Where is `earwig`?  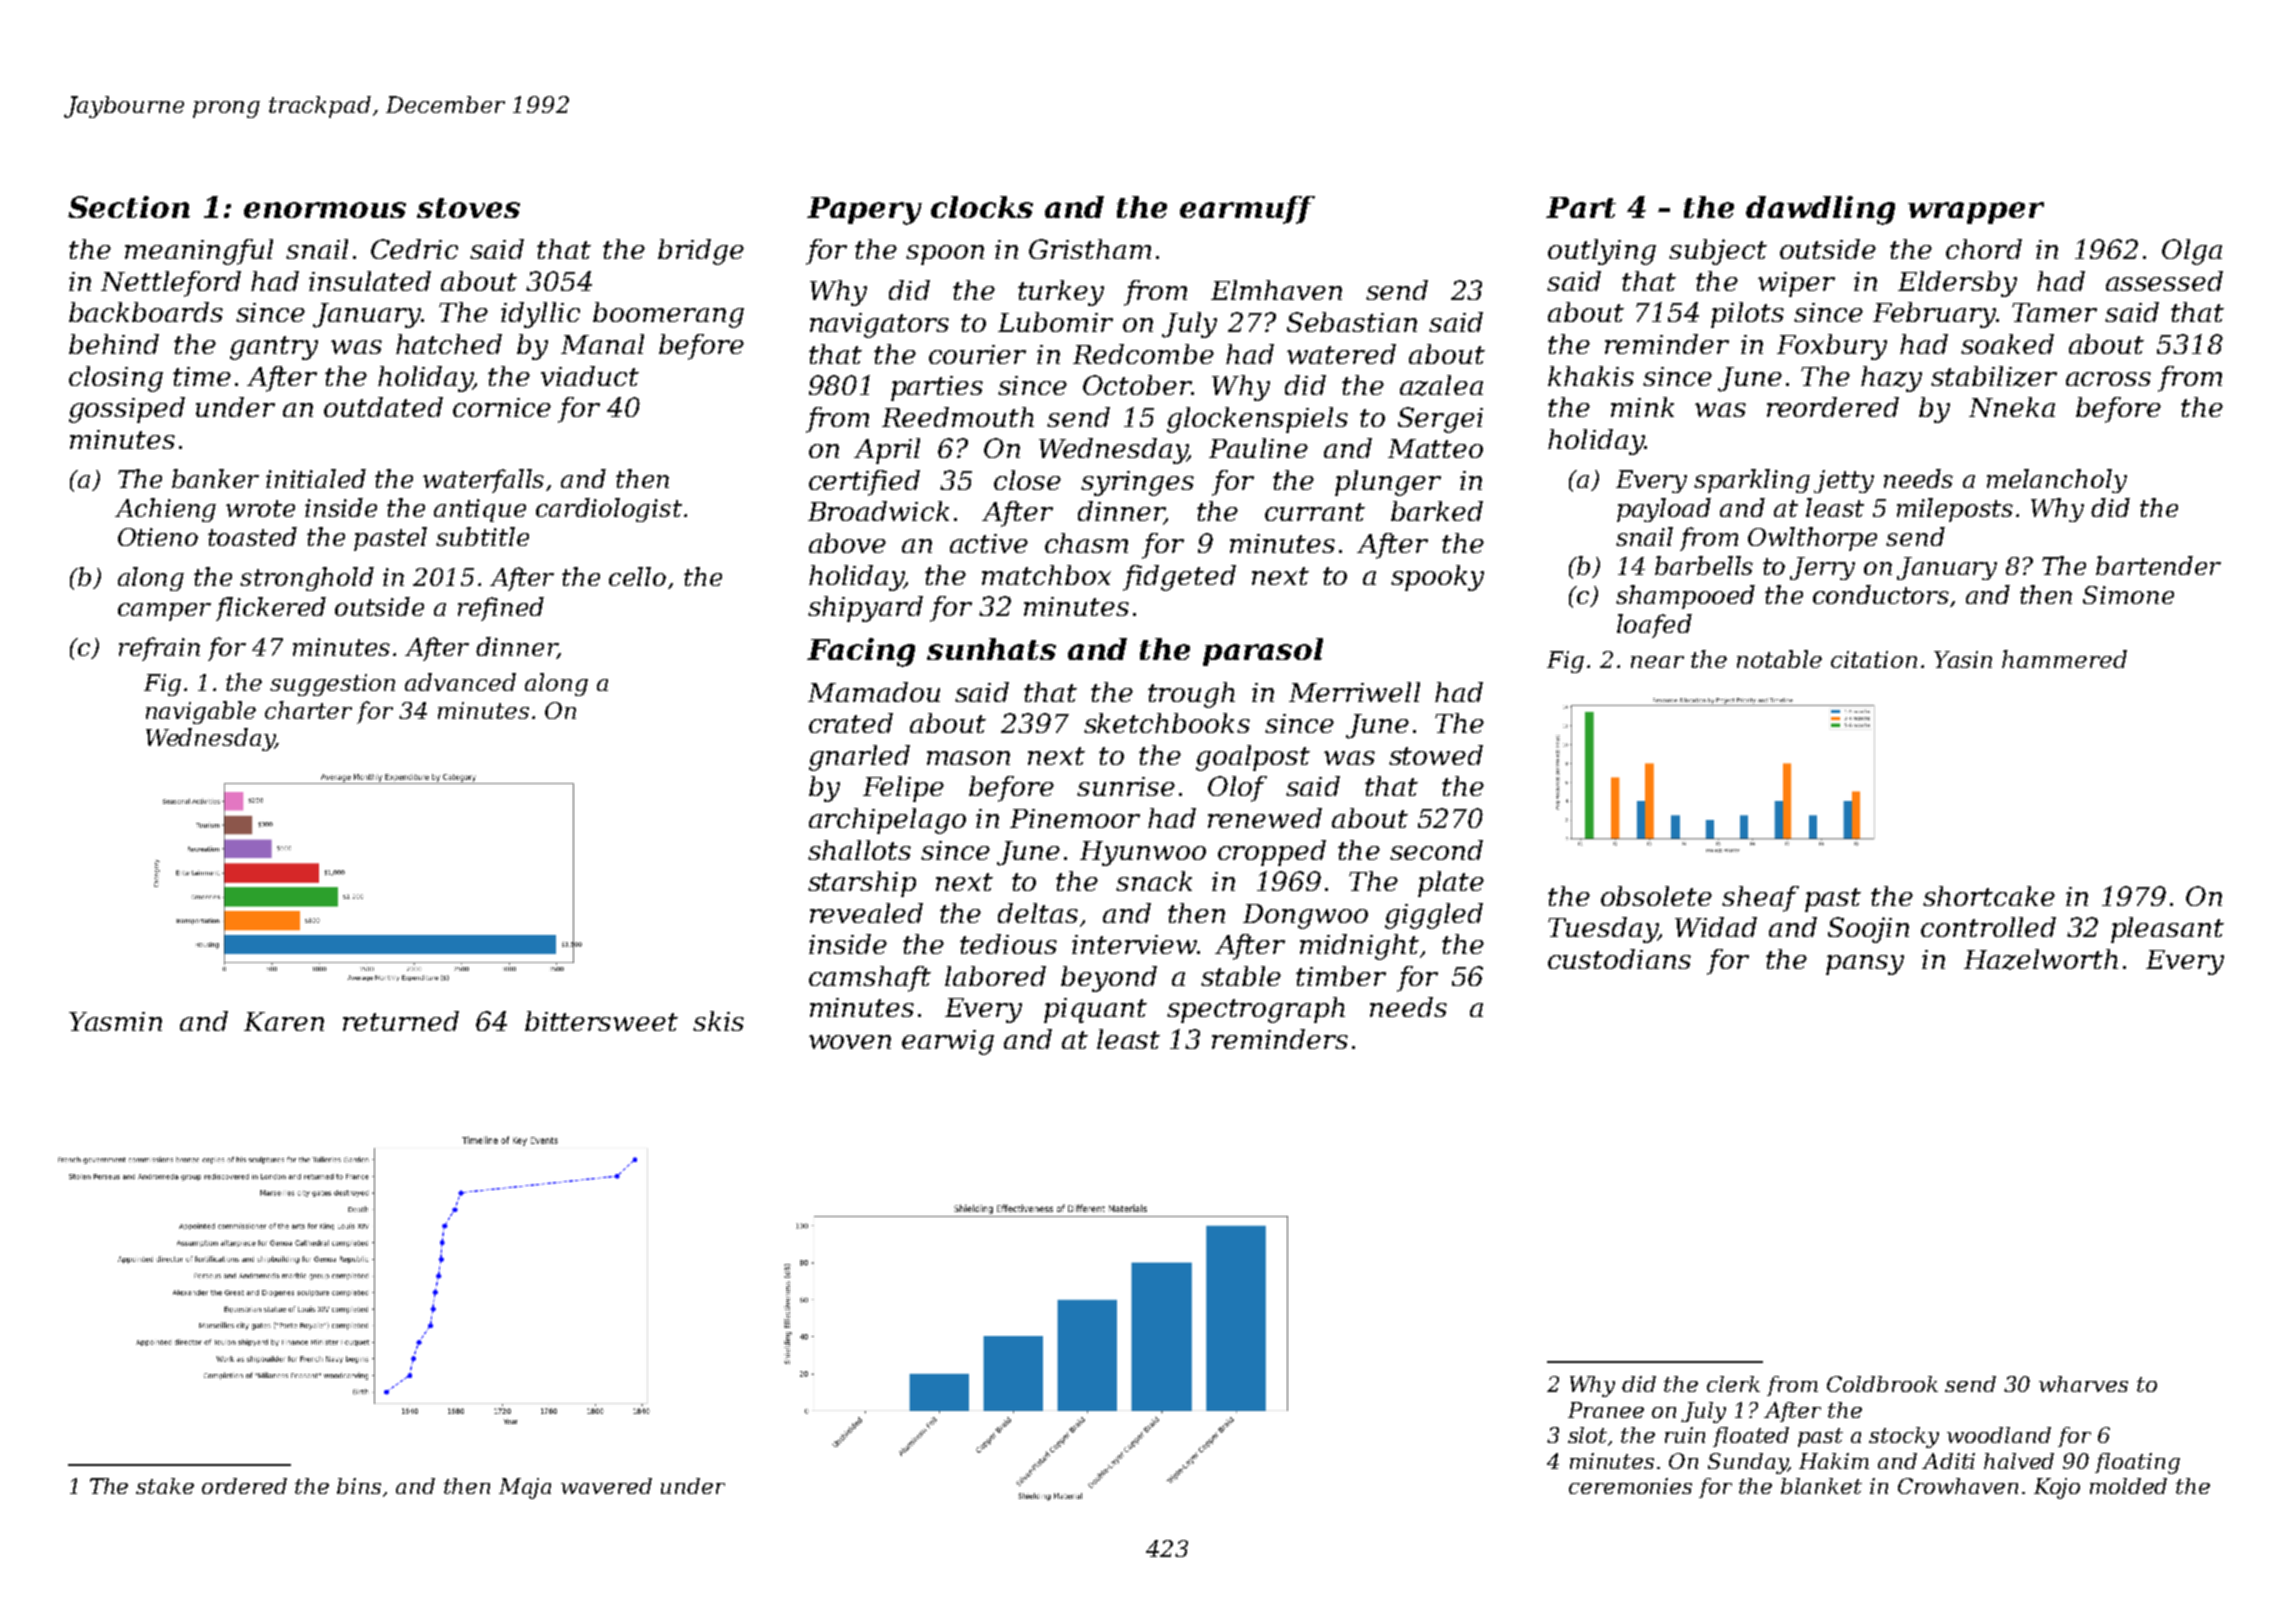 earwig is located at coordinates (948, 1042).
